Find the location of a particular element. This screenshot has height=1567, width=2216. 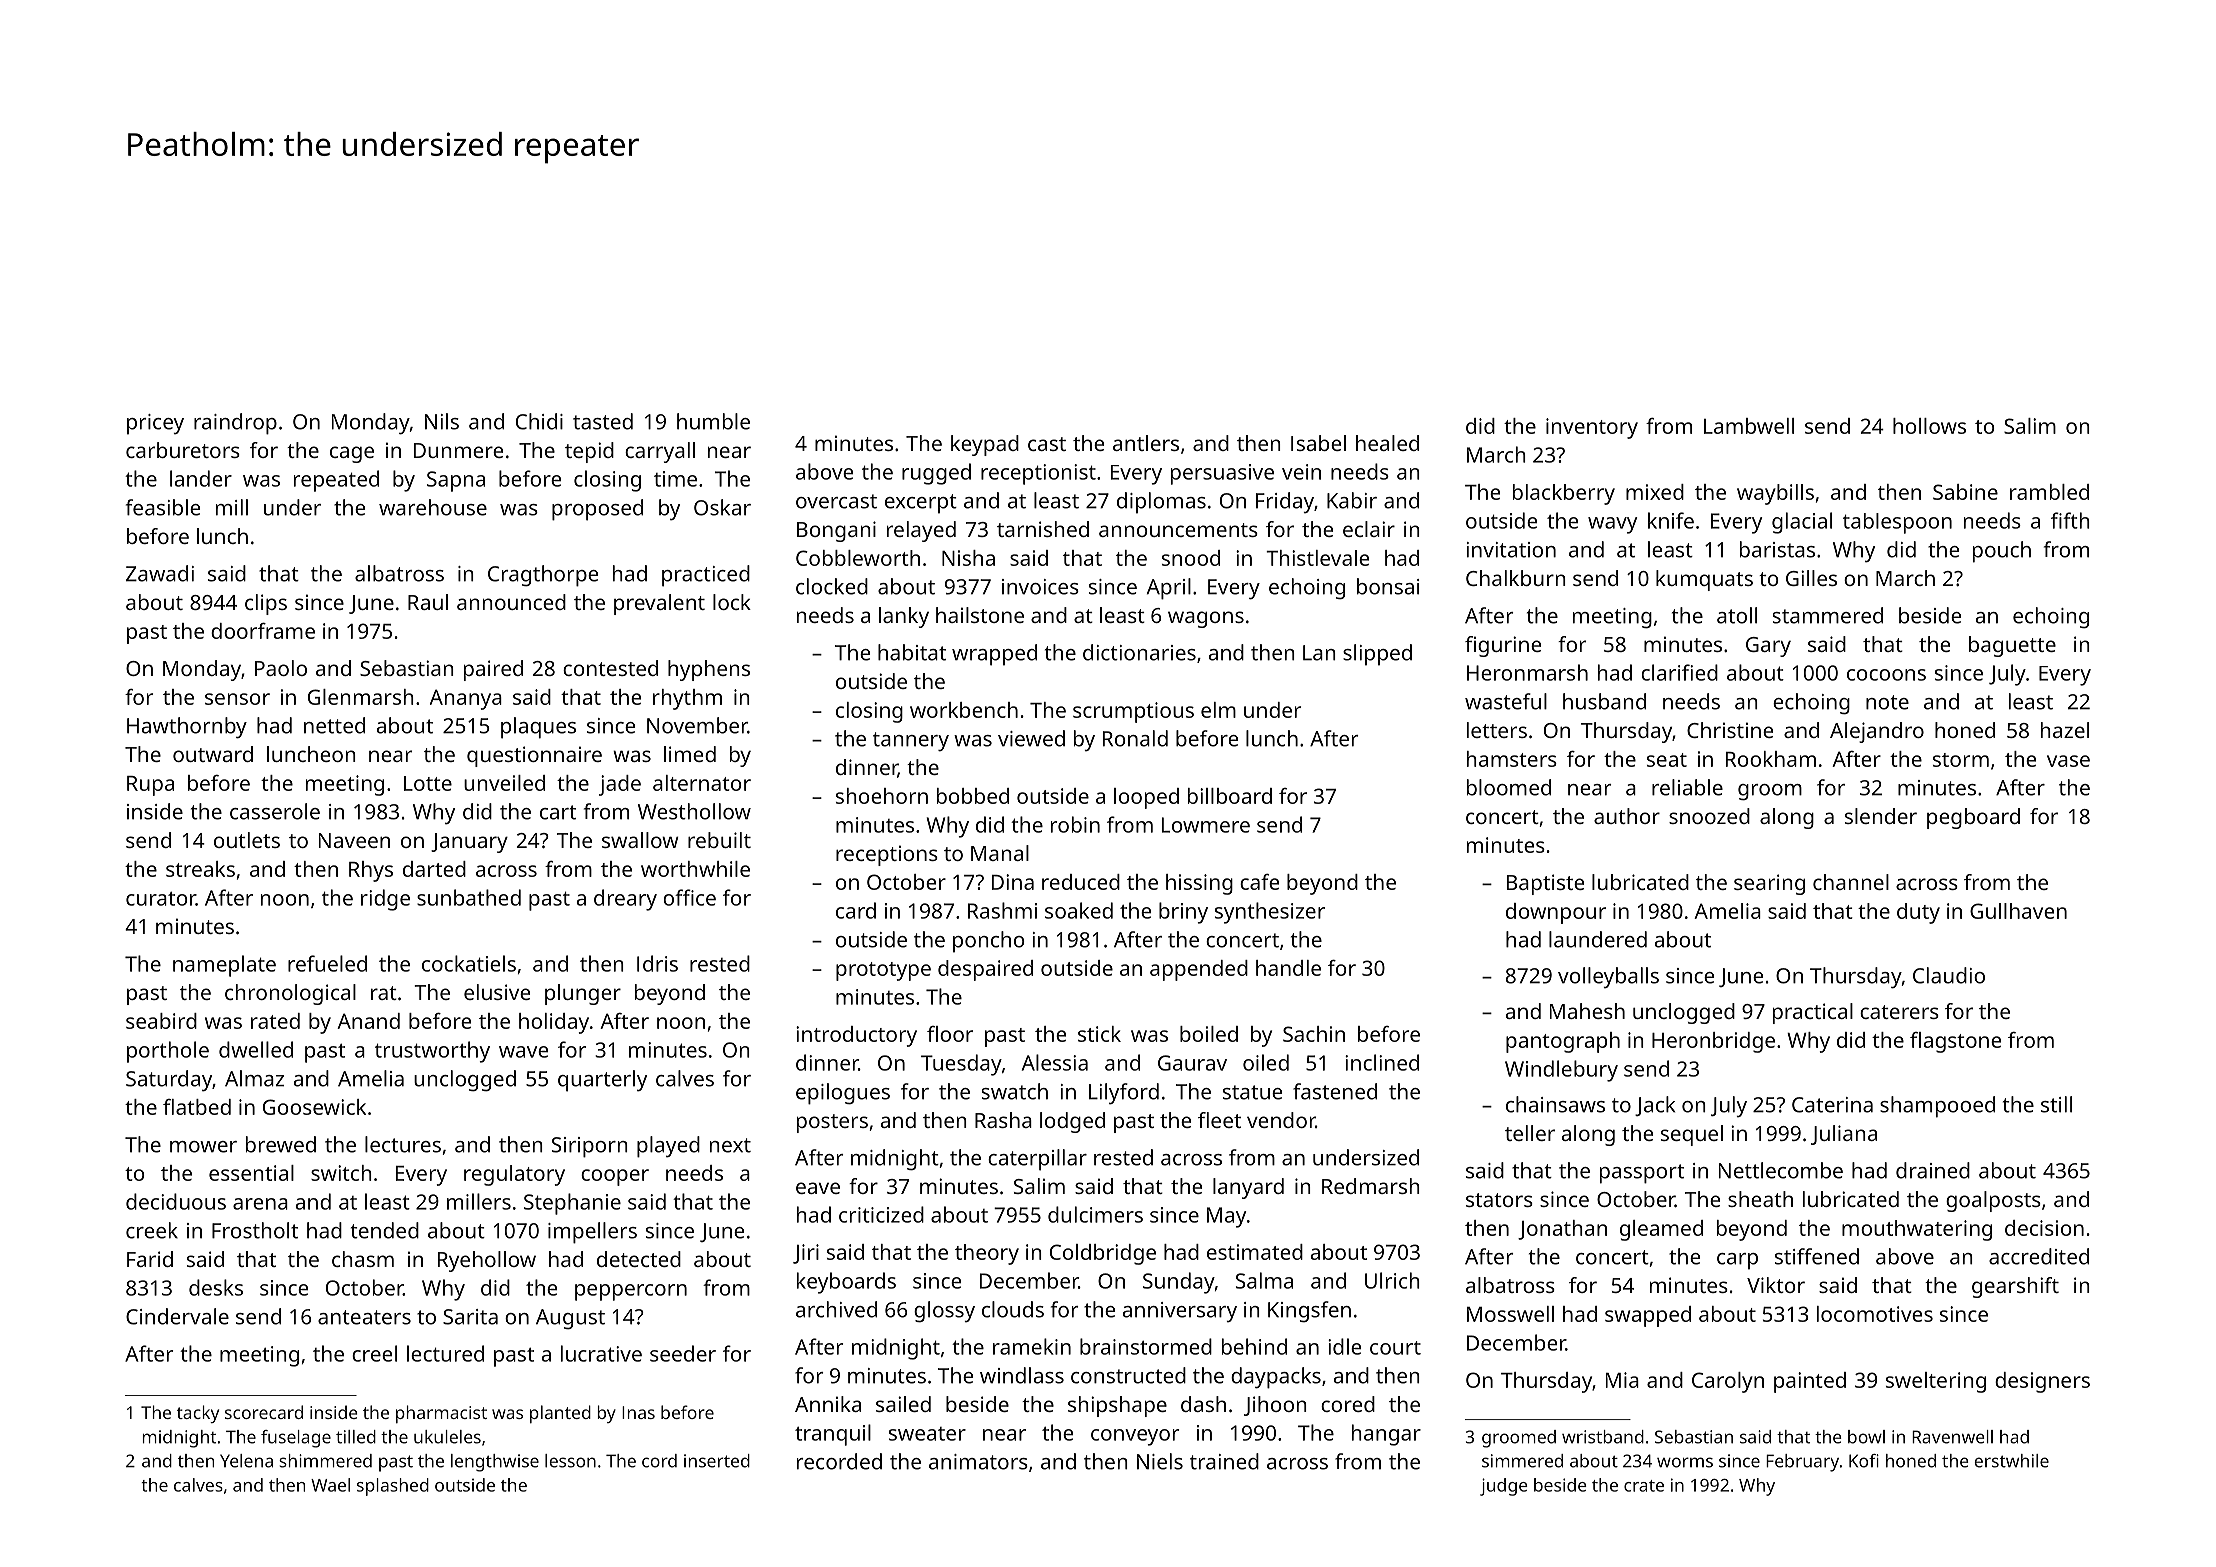

holiday is located at coordinates (554, 1023).
